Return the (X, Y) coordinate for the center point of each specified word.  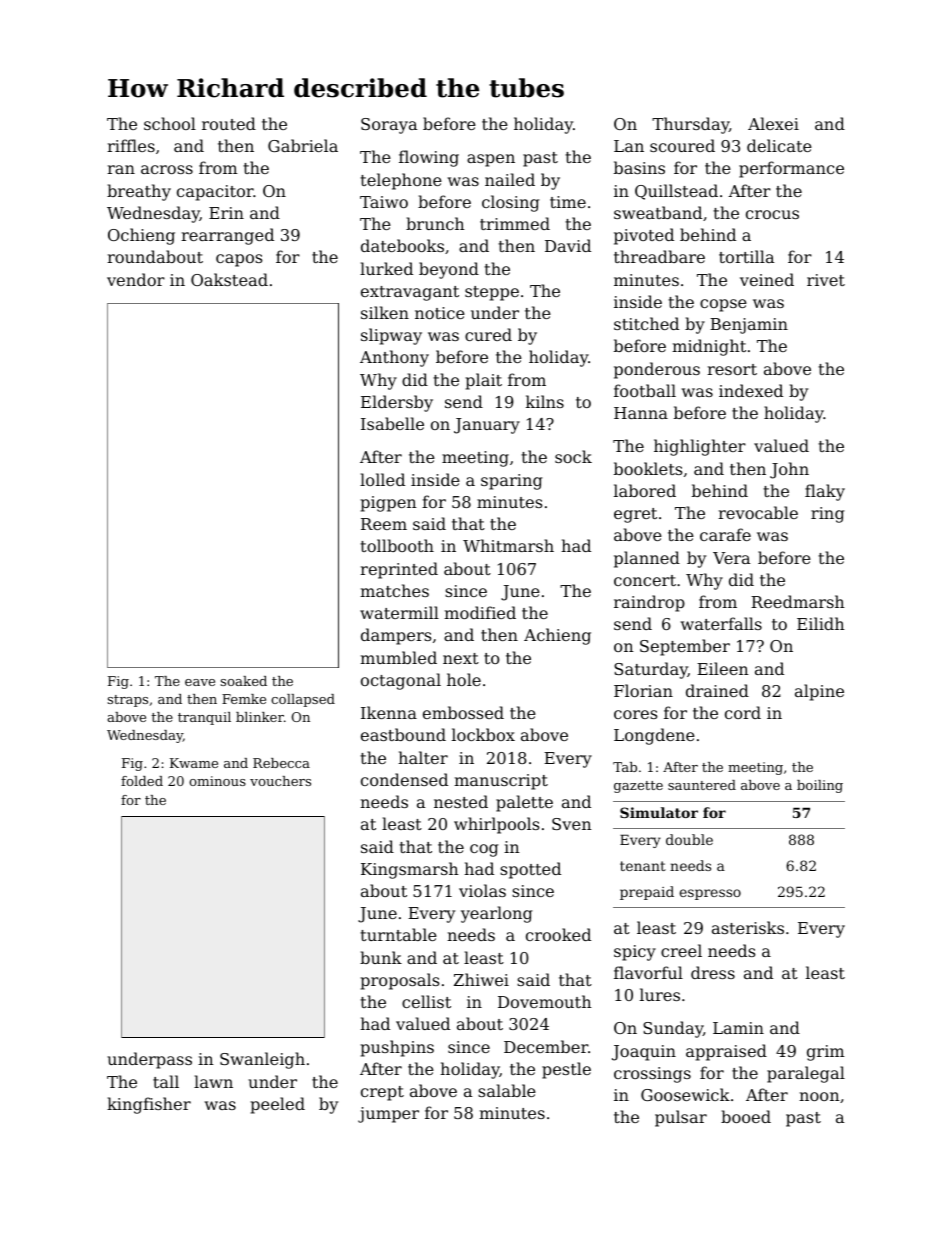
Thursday (690, 125)
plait (483, 381)
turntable (398, 934)
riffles (131, 145)
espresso (710, 894)
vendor (136, 279)
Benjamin (749, 326)
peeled (277, 1105)
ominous (217, 781)
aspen (491, 160)
